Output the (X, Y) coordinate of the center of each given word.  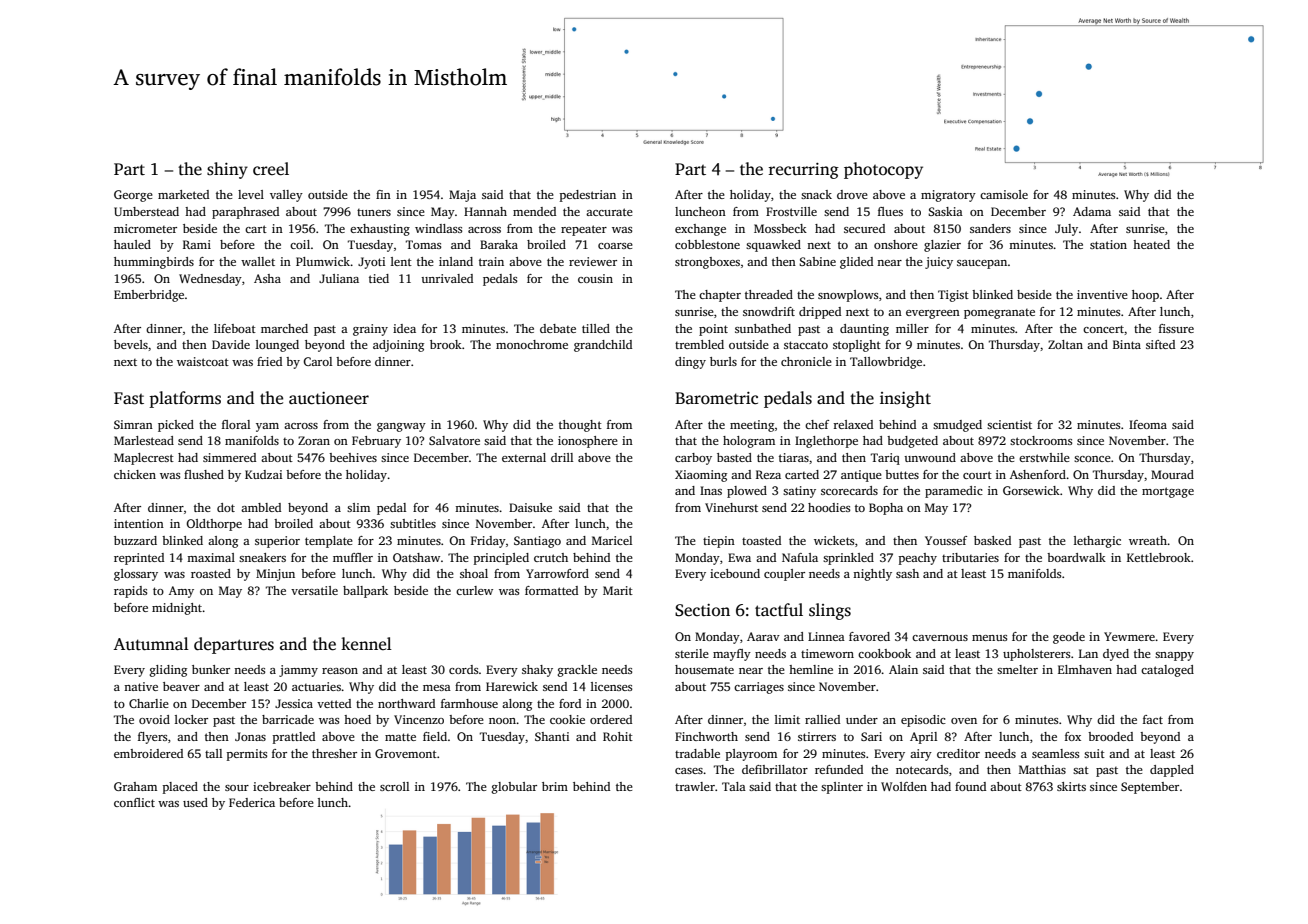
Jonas (250, 736)
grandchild (603, 346)
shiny (227, 170)
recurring (804, 171)
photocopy (883, 170)
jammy (298, 671)
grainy (370, 330)
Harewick (512, 686)
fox (1073, 736)
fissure (1176, 328)
